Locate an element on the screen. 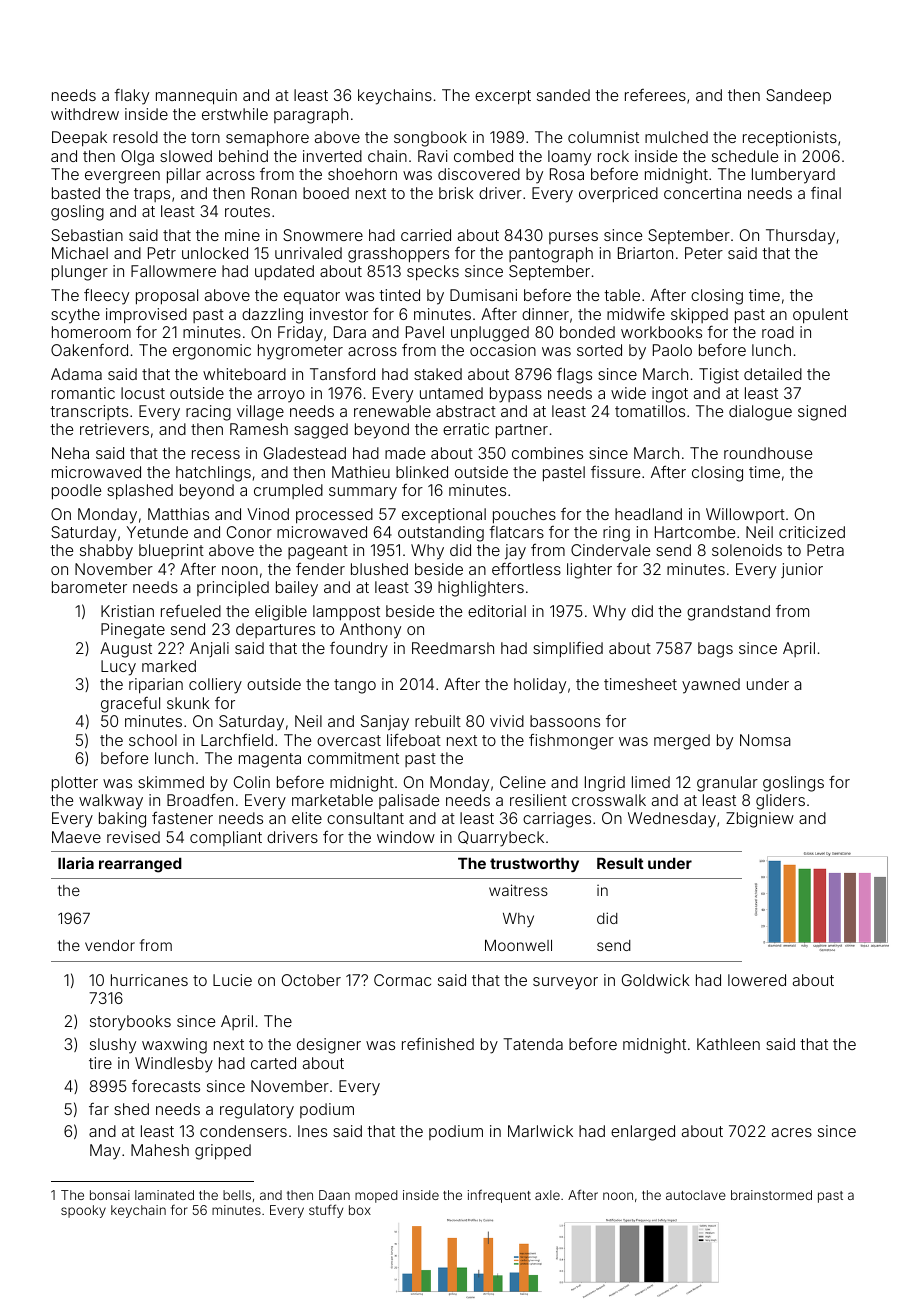 The width and height of the screenshot is (908, 1316). songbook is located at coordinates (430, 139).
